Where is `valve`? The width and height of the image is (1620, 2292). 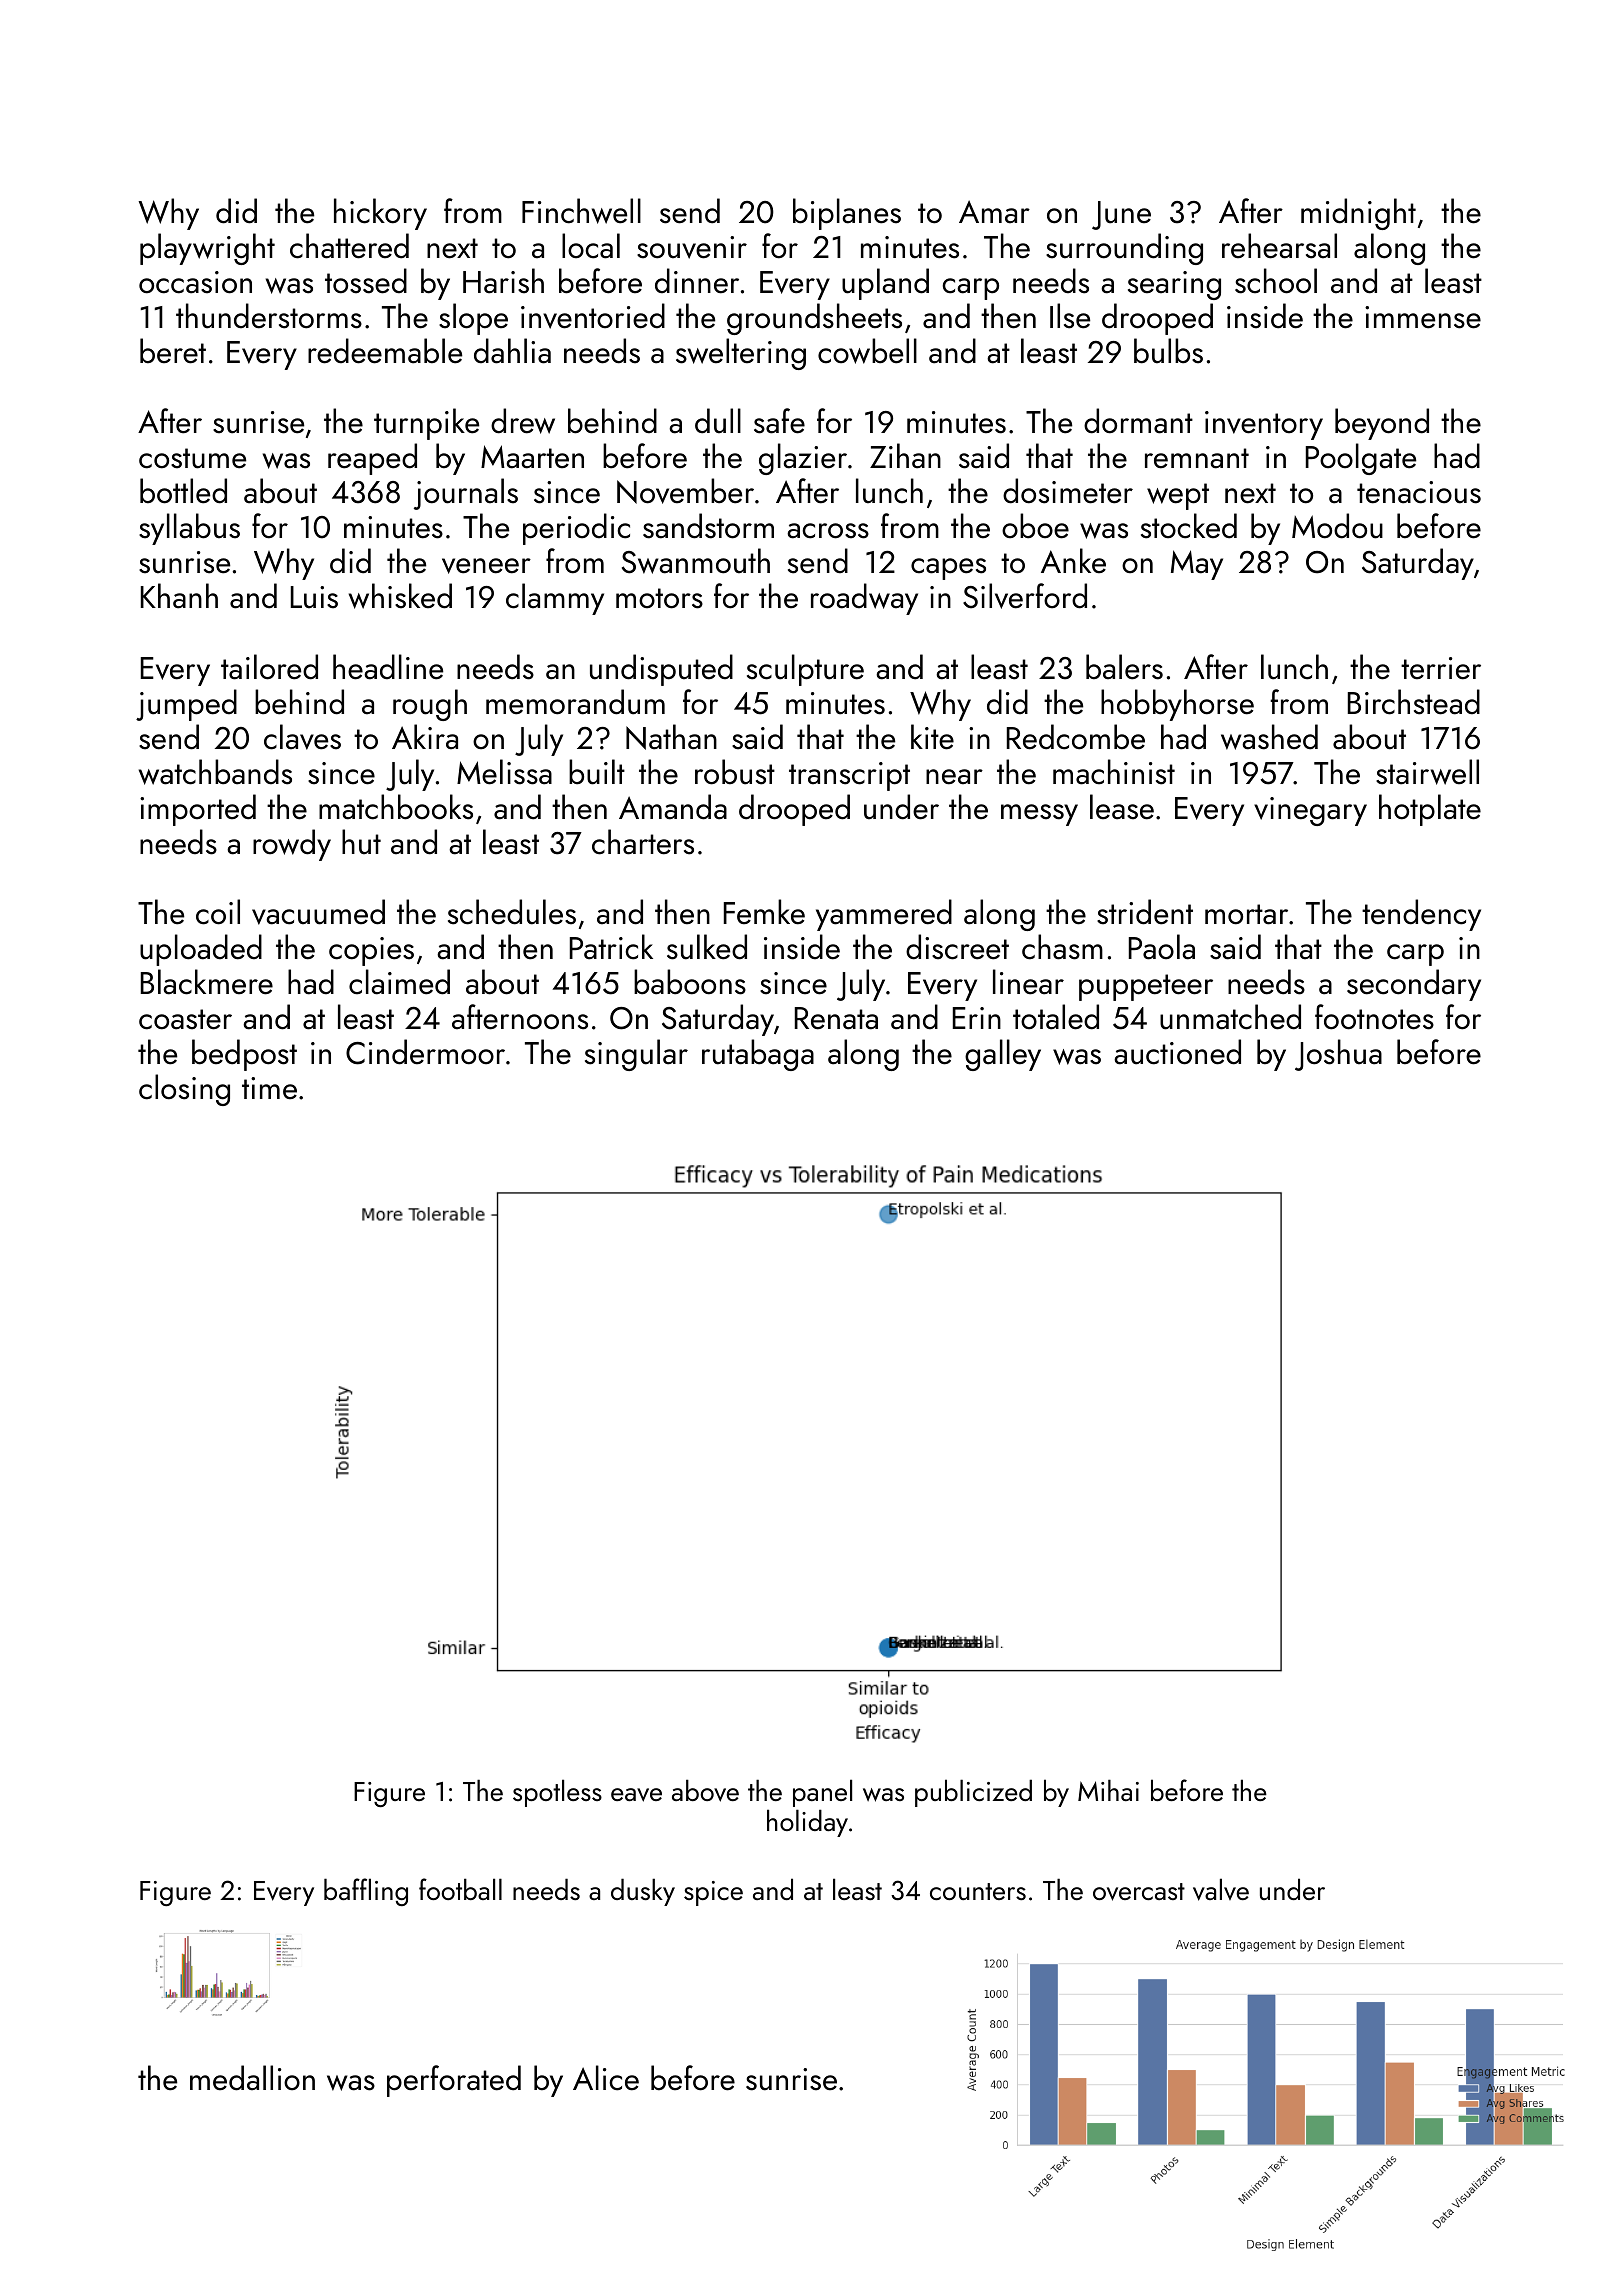 valve is located at coordinates (1221, 1889).
